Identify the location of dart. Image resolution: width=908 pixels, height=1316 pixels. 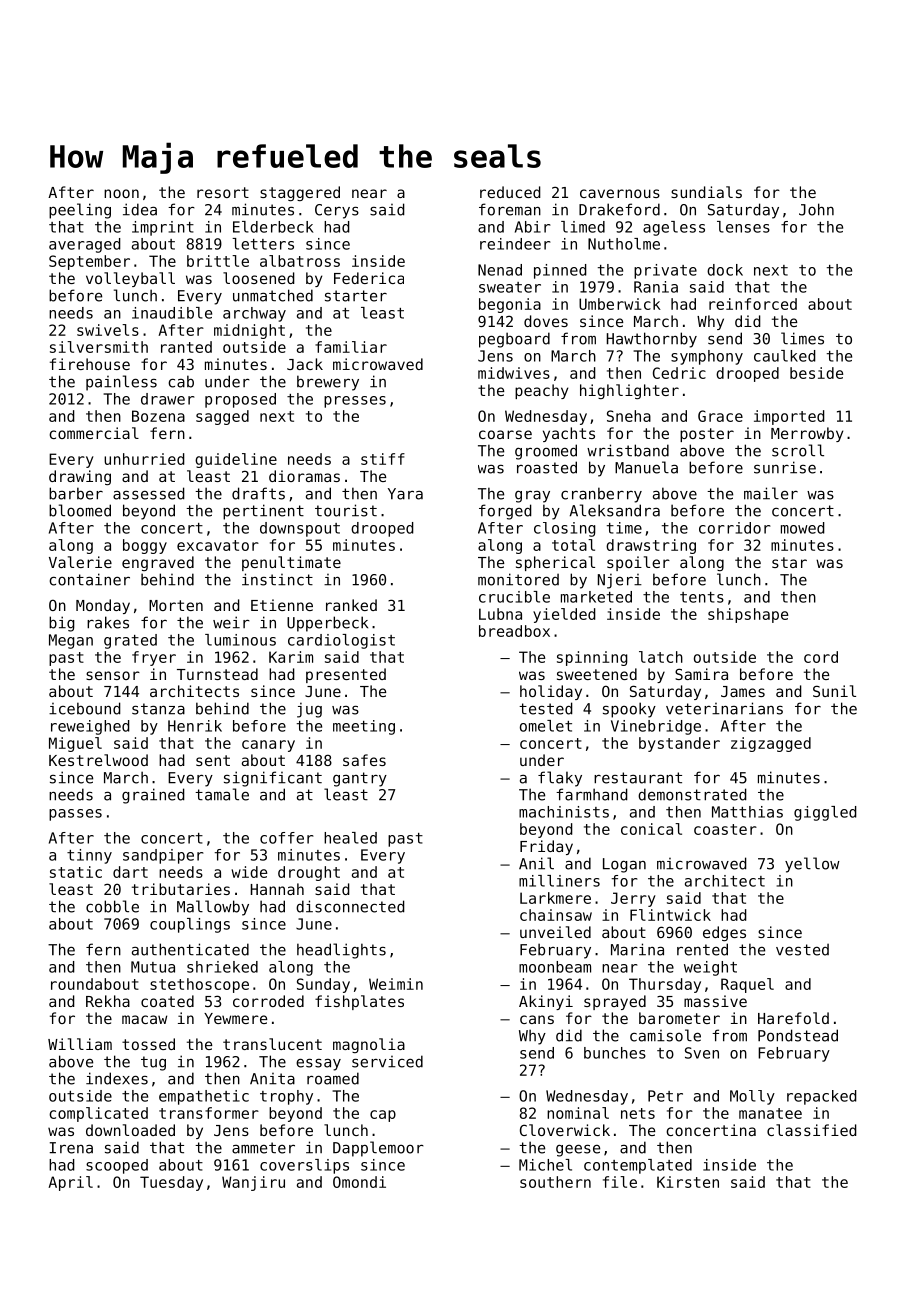
(130, 872).
